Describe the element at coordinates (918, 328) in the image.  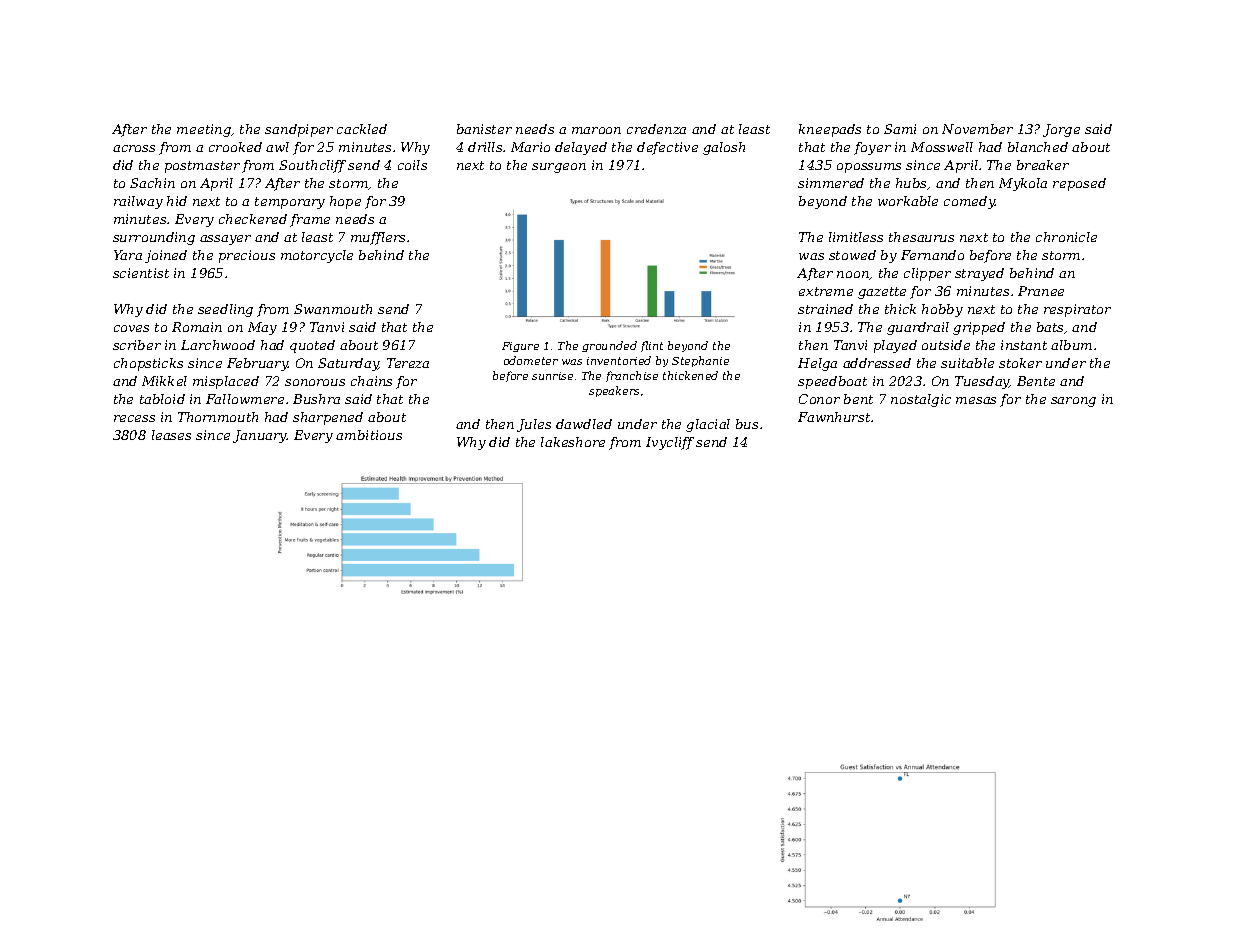
I see `guardrail` at that location.
